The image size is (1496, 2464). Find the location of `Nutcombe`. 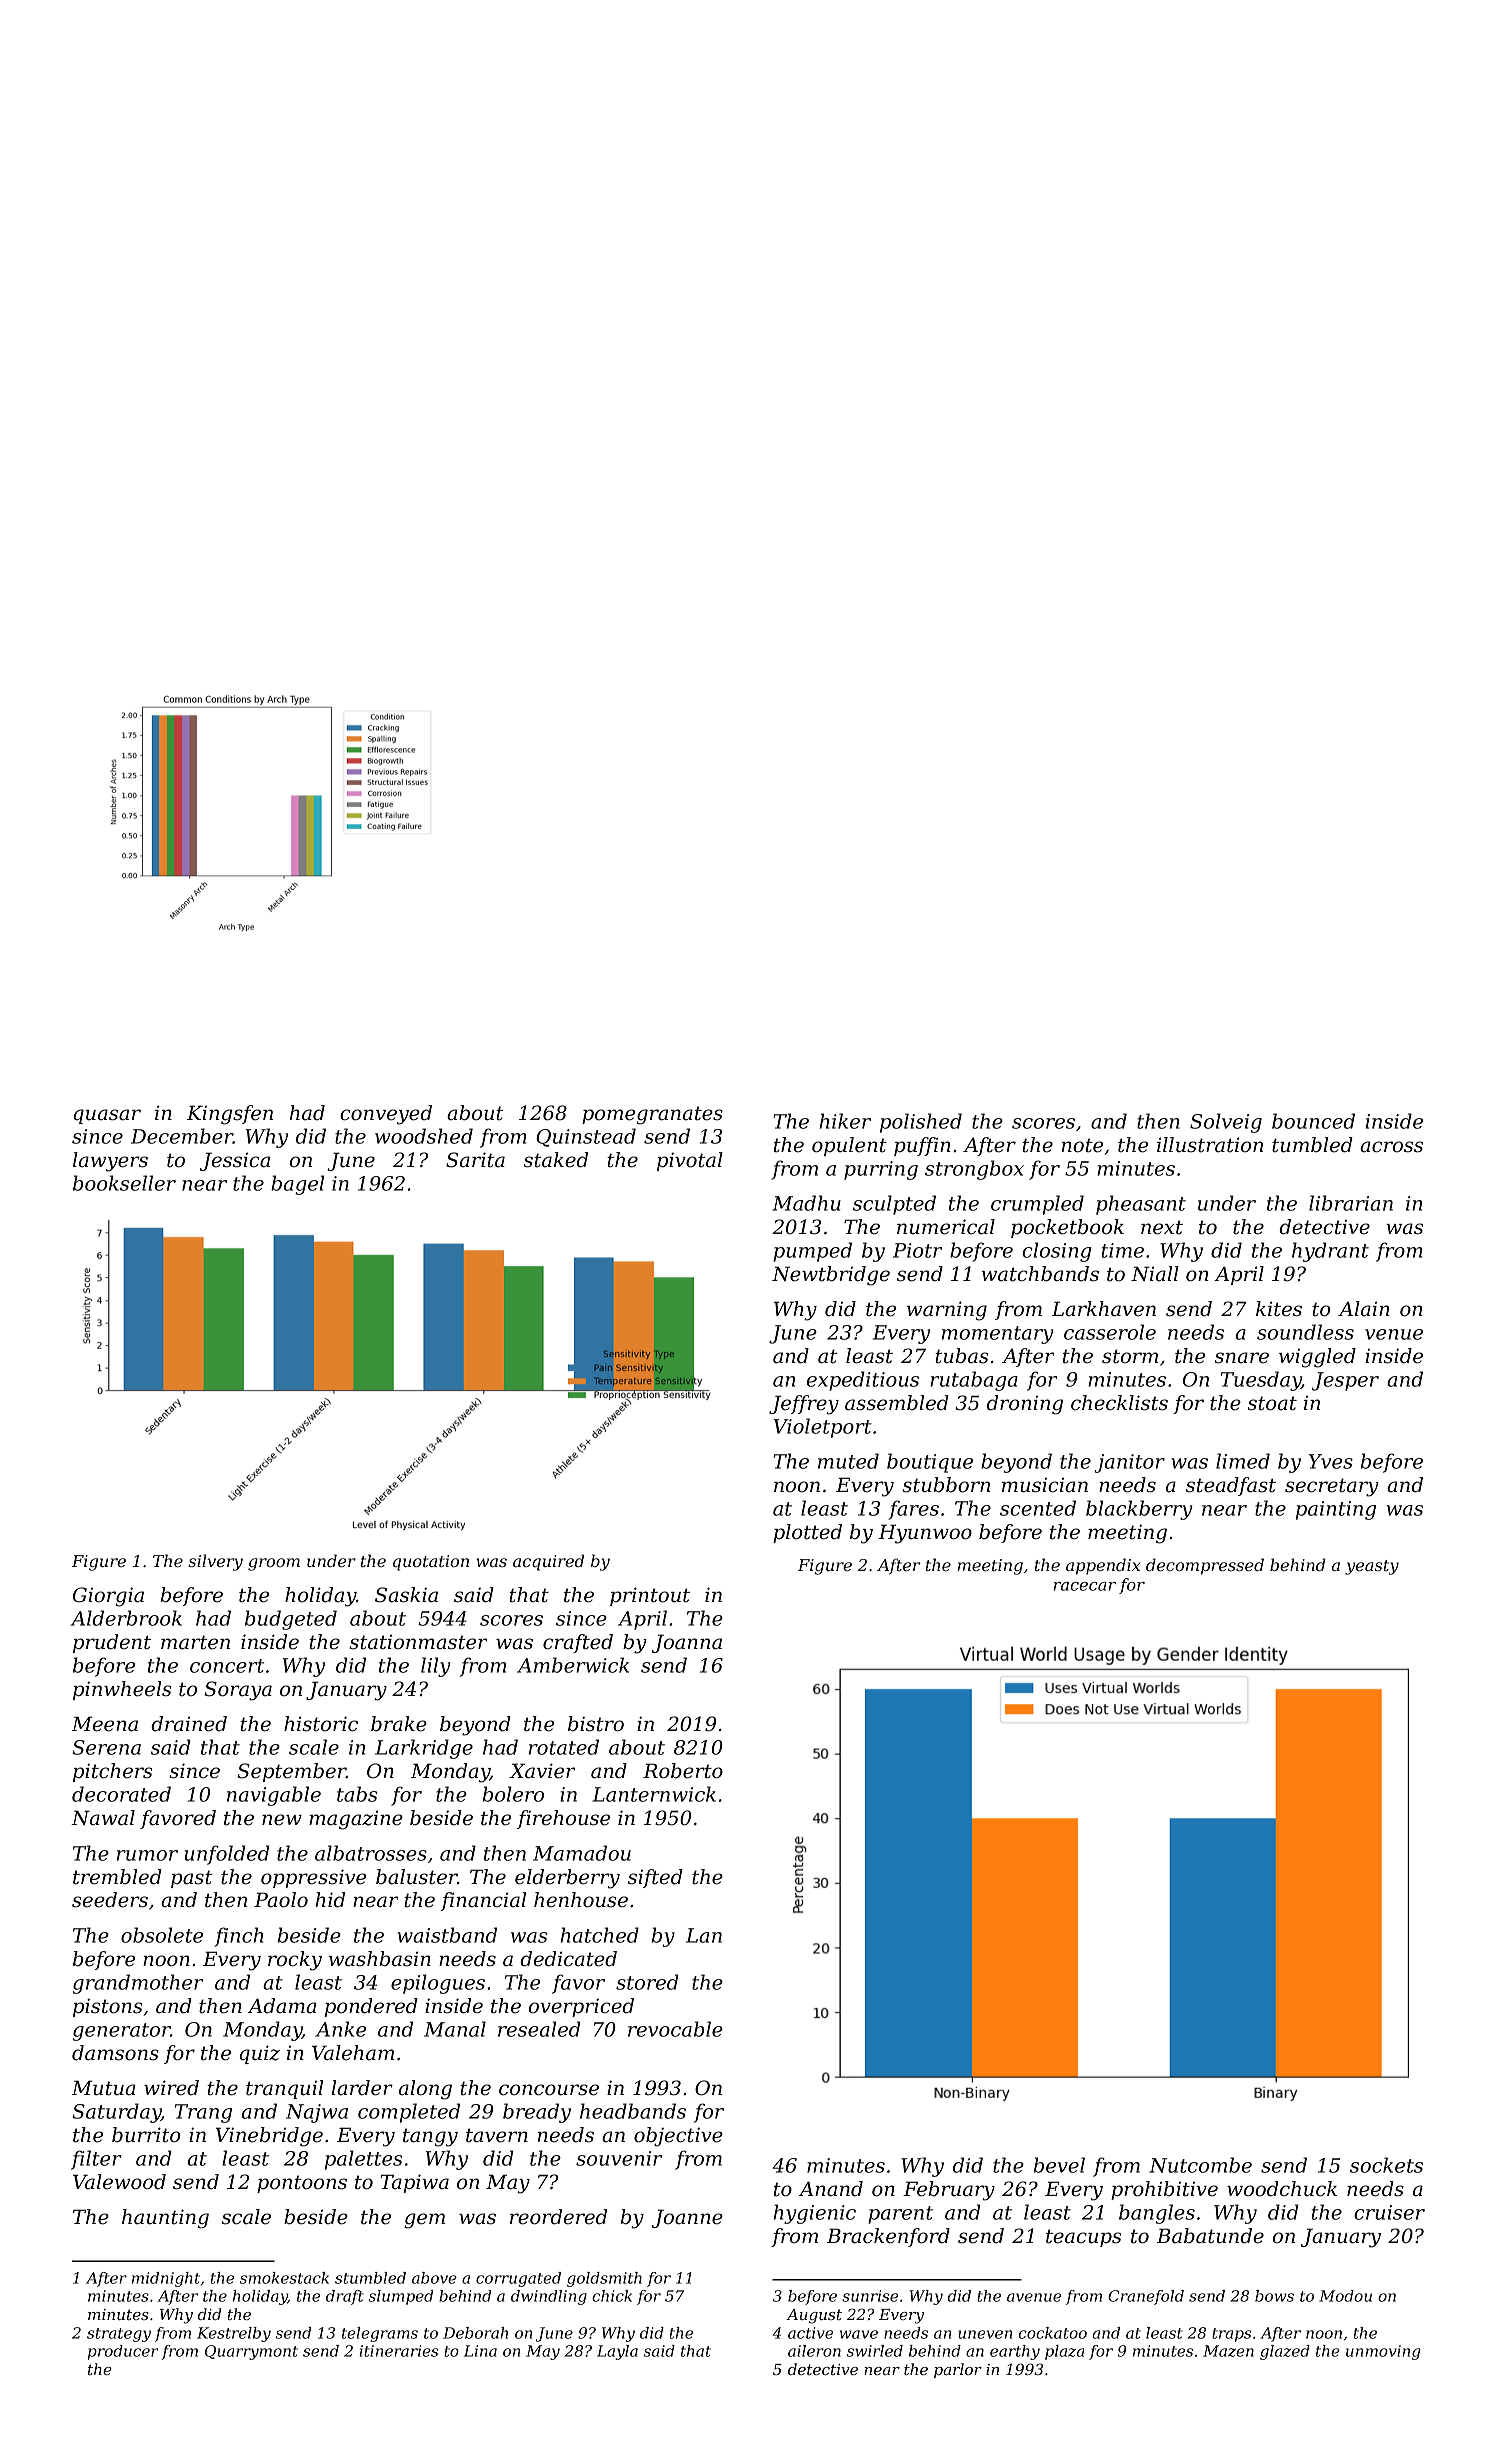

Nutcombe is located at coordinates (1200, 2165).
